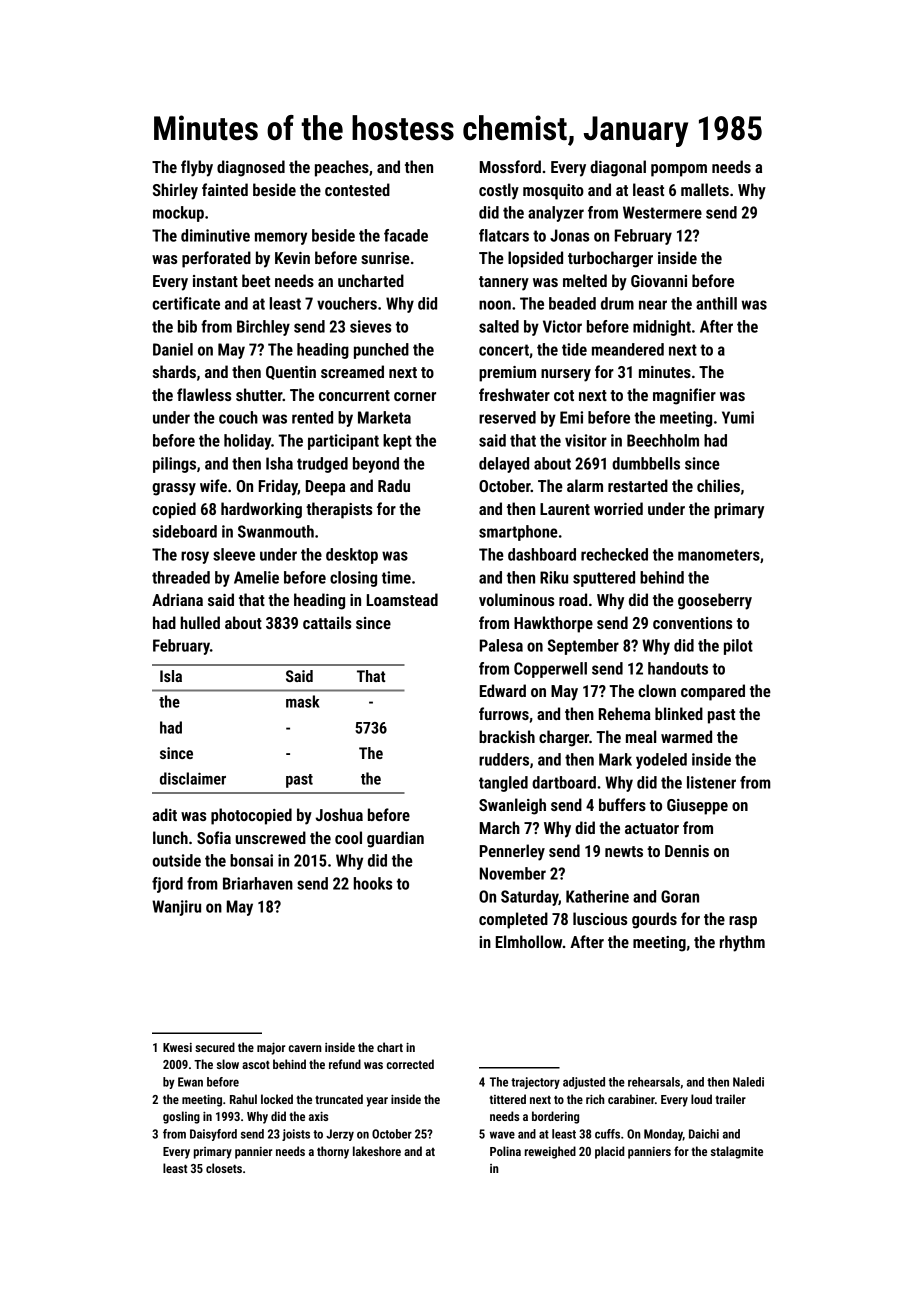 Image resolution: width=924 pixels, height=1311 pixels. What do you see at coordinates (381, 351) in the screenshot?
I see `punched` at bounding box center [381, 351].
